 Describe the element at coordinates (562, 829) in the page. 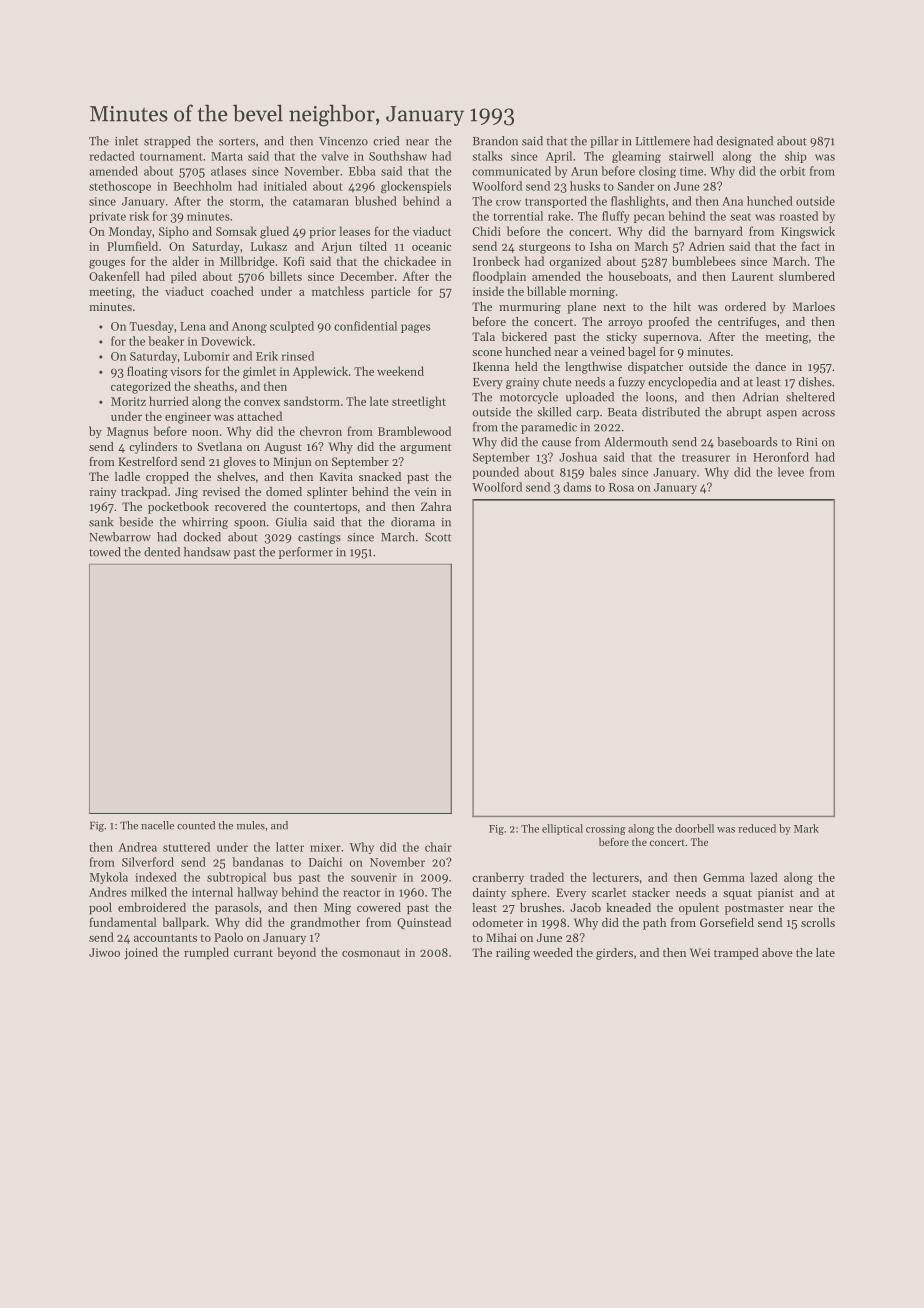

I see `elliptical` at that location.
